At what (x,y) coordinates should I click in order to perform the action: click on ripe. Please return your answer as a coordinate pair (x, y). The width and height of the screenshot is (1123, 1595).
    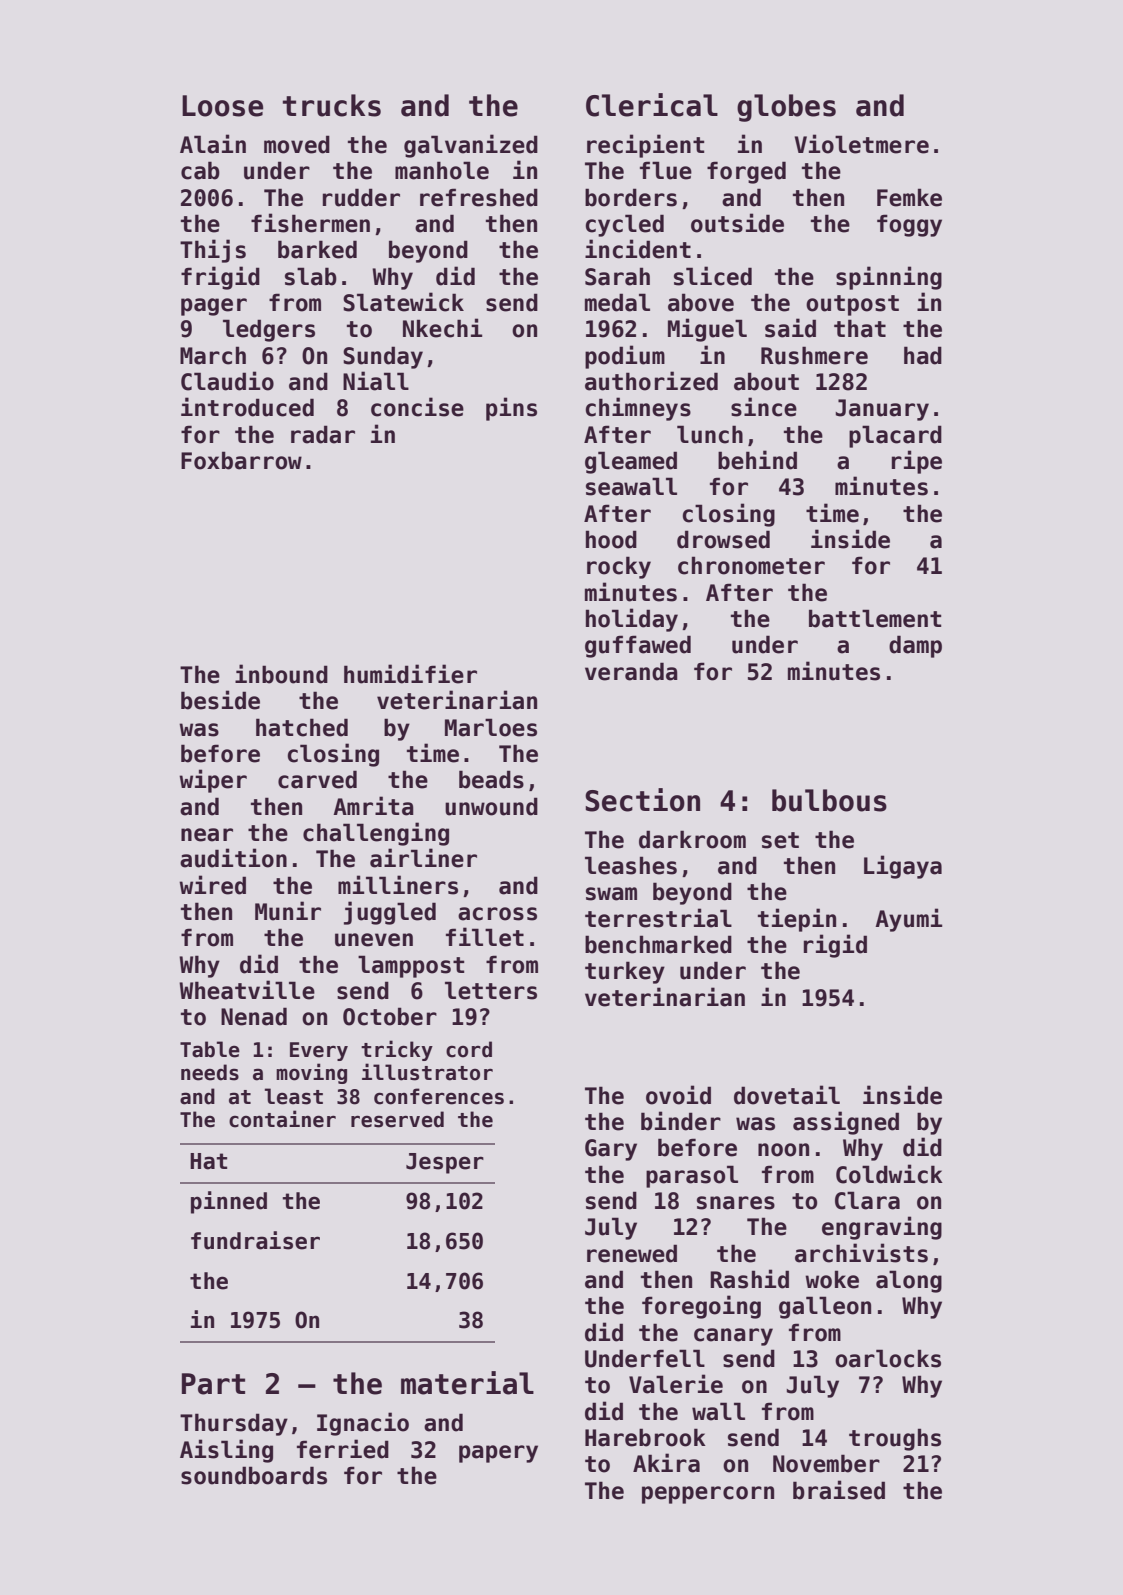
    Looking at the image, I should click on (917, 462).
